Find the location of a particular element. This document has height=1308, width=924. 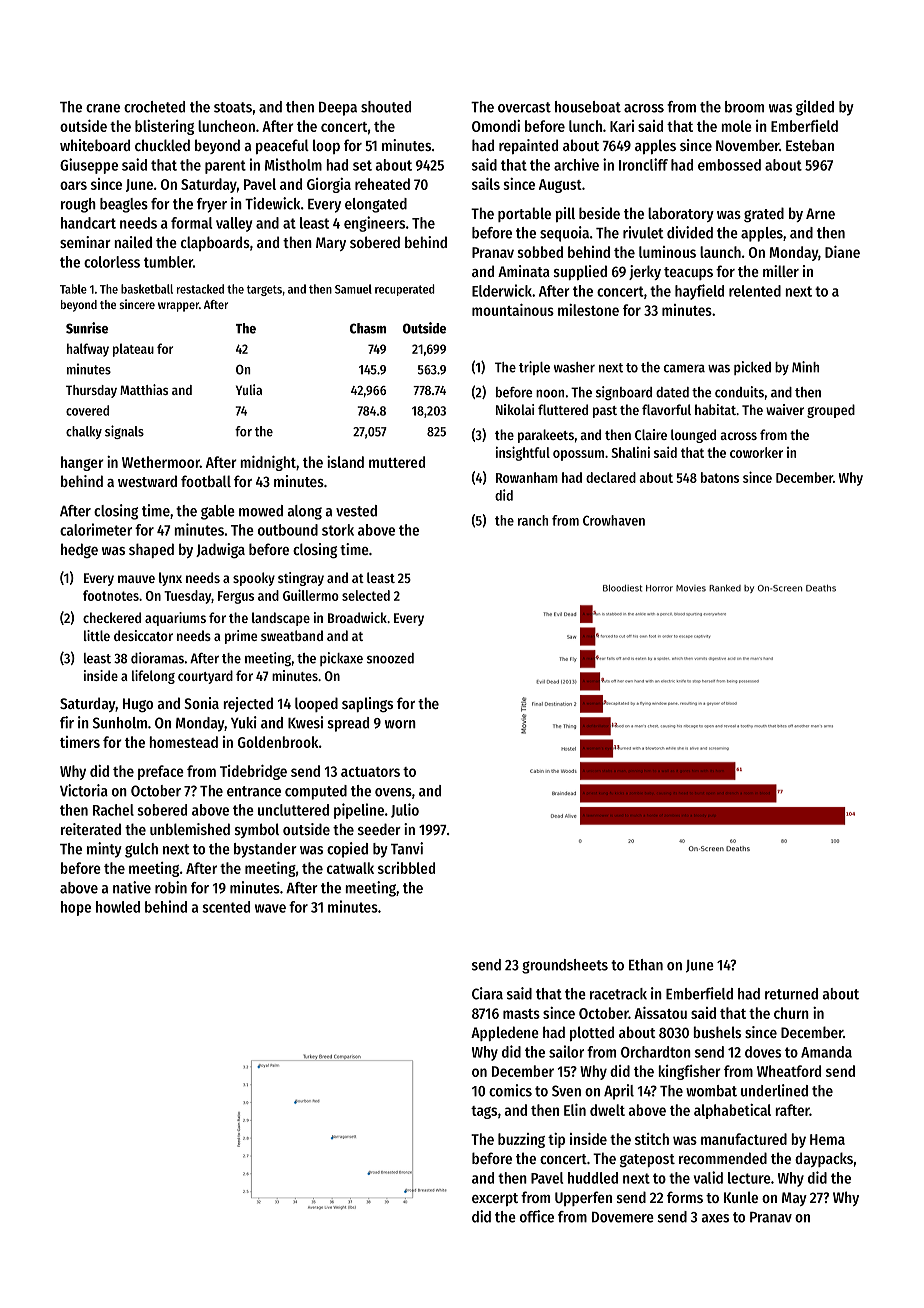

Julio is located at coordinates (405, 810).
